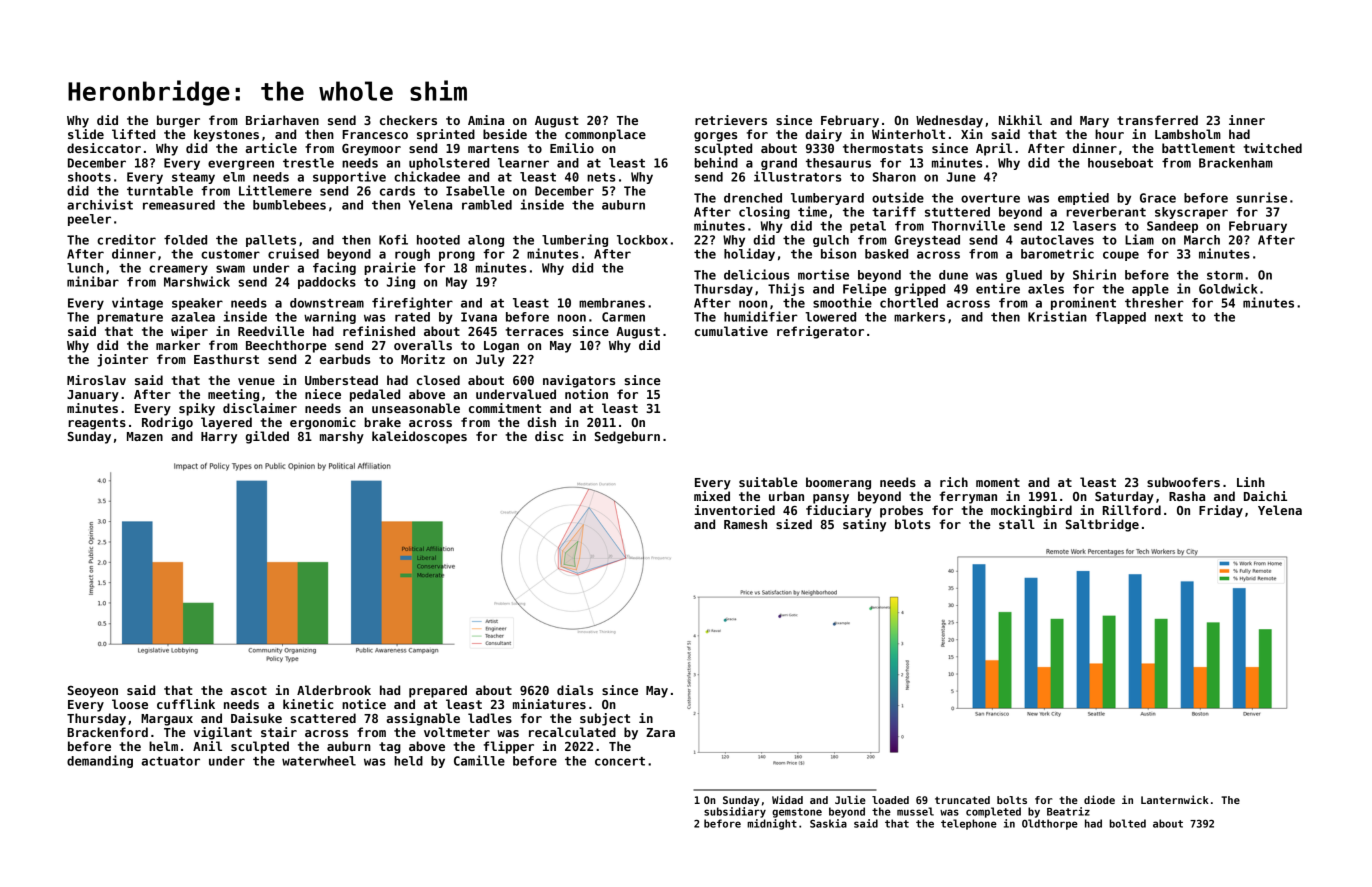  Describe the element at coordinates (1169, 317) in the document. I see `next` at that location.
